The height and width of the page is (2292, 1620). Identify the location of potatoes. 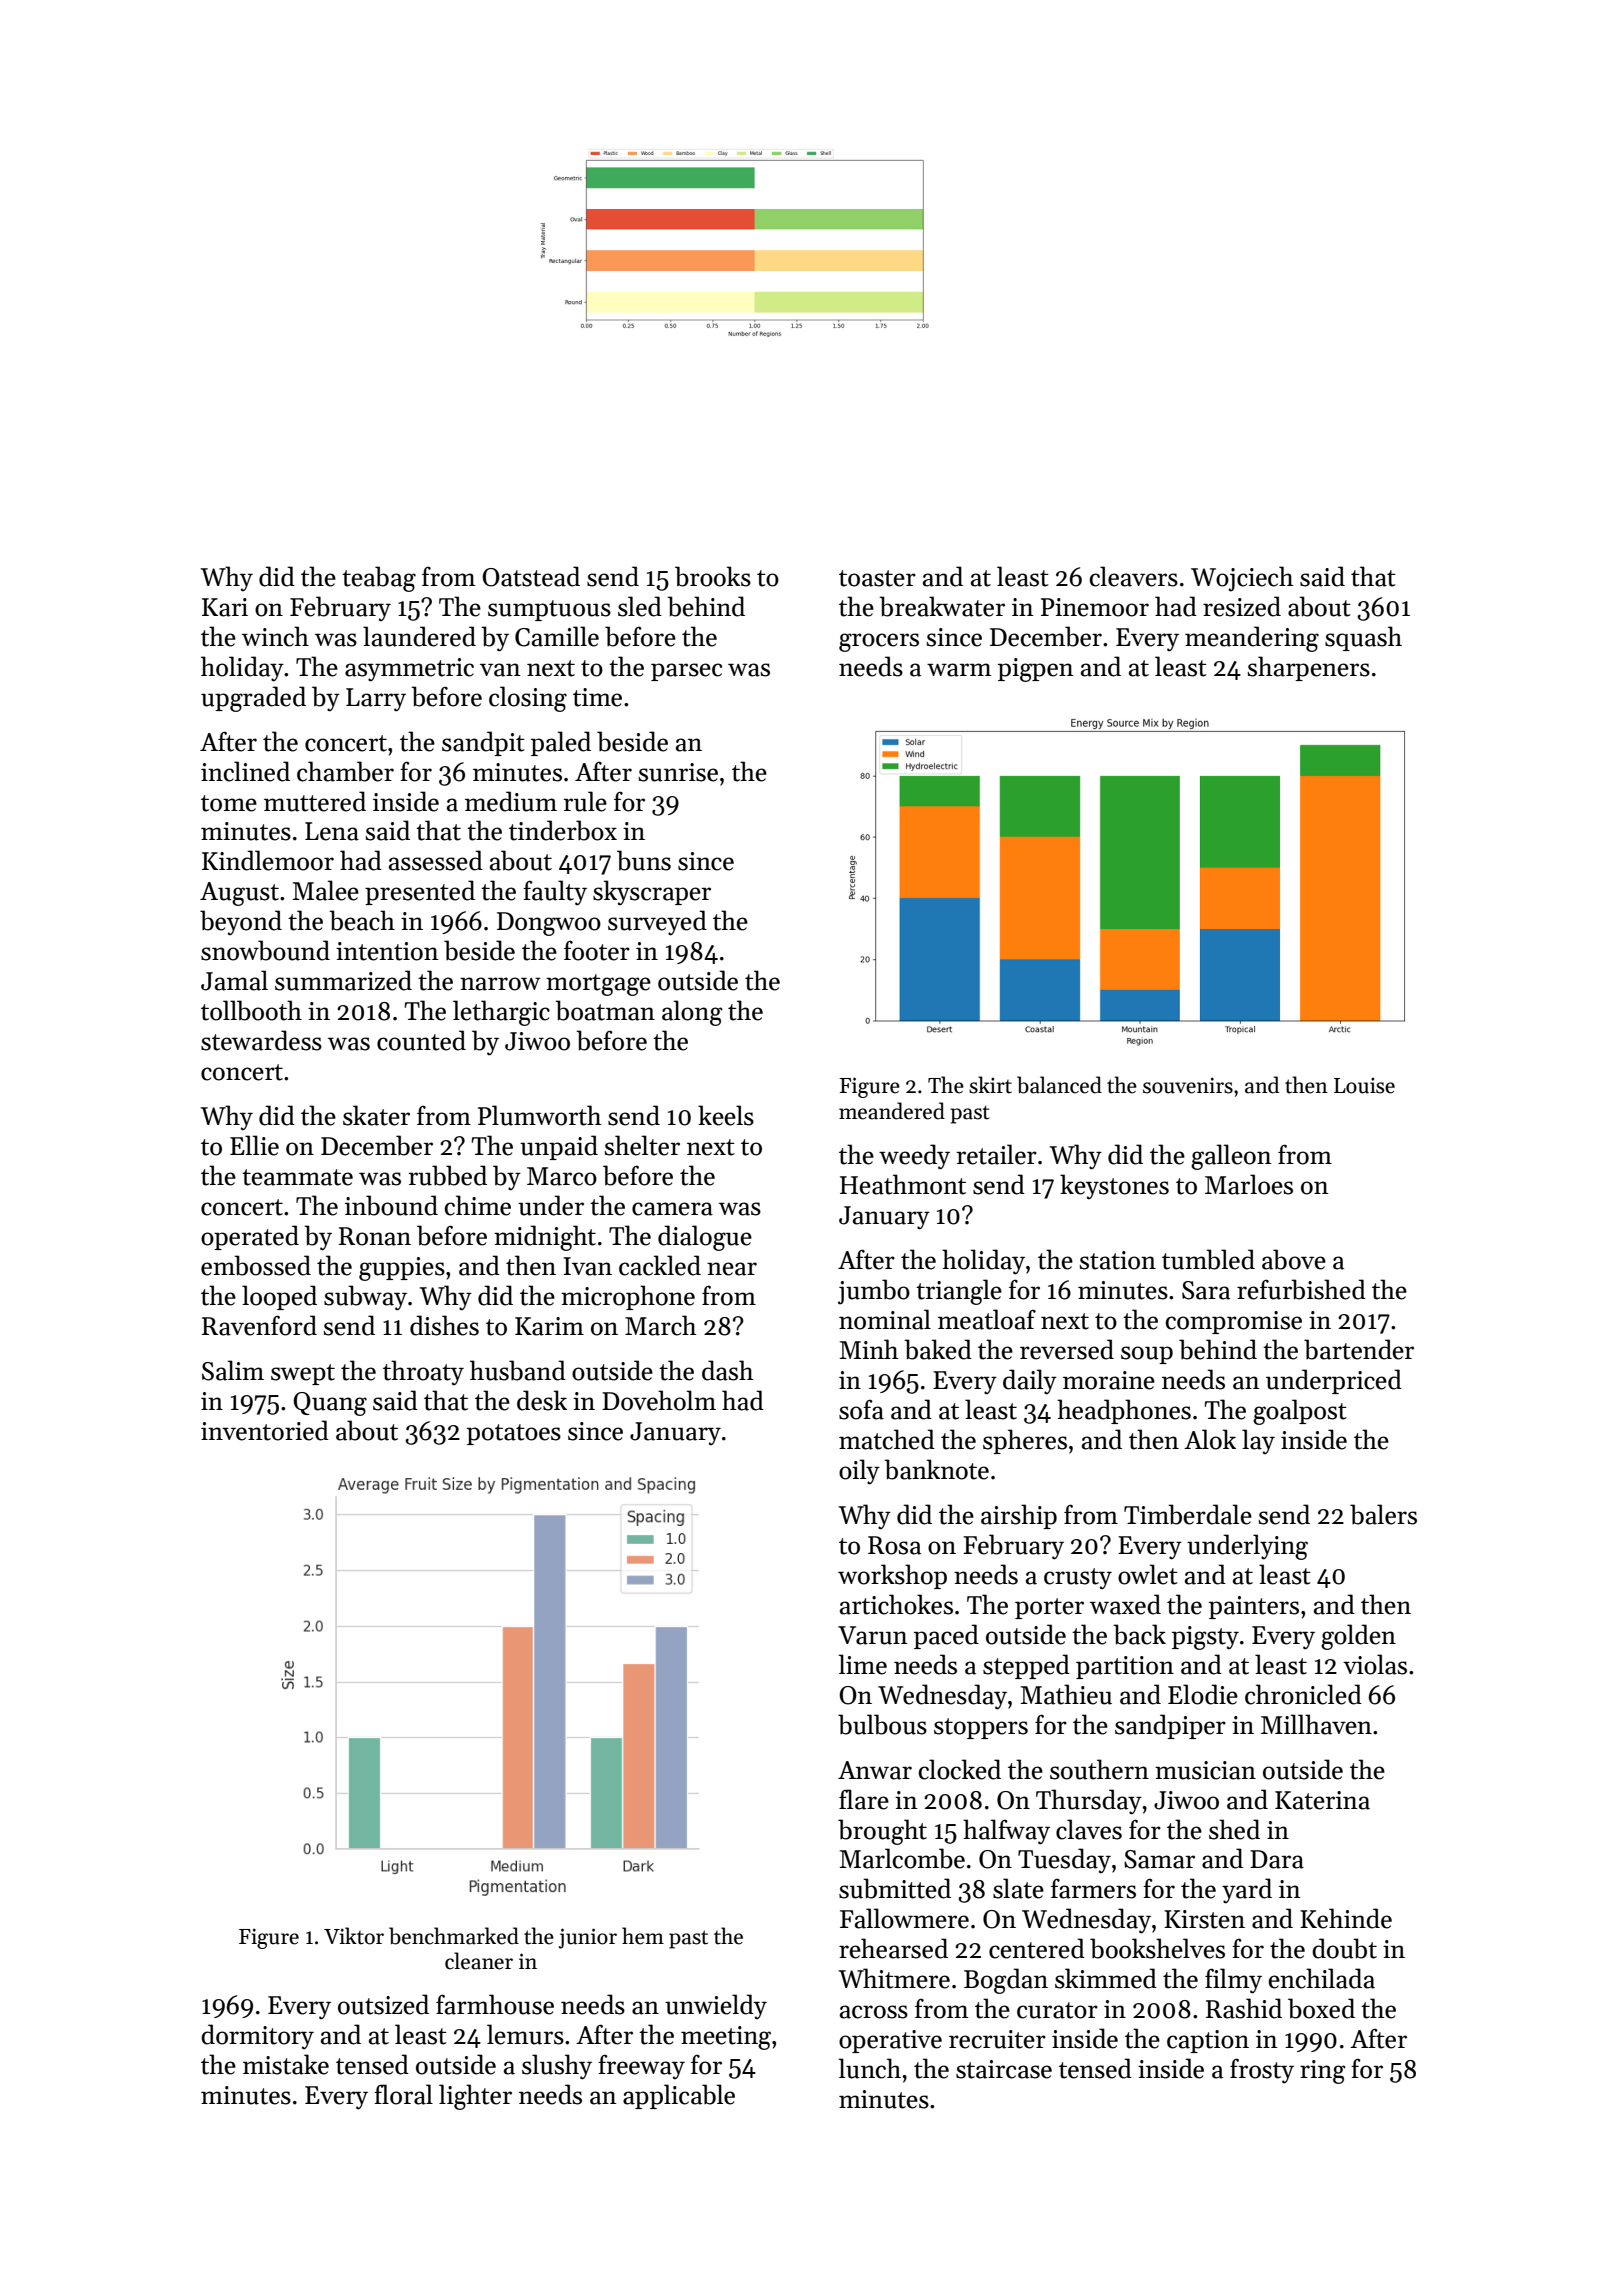
(514, 1434).
